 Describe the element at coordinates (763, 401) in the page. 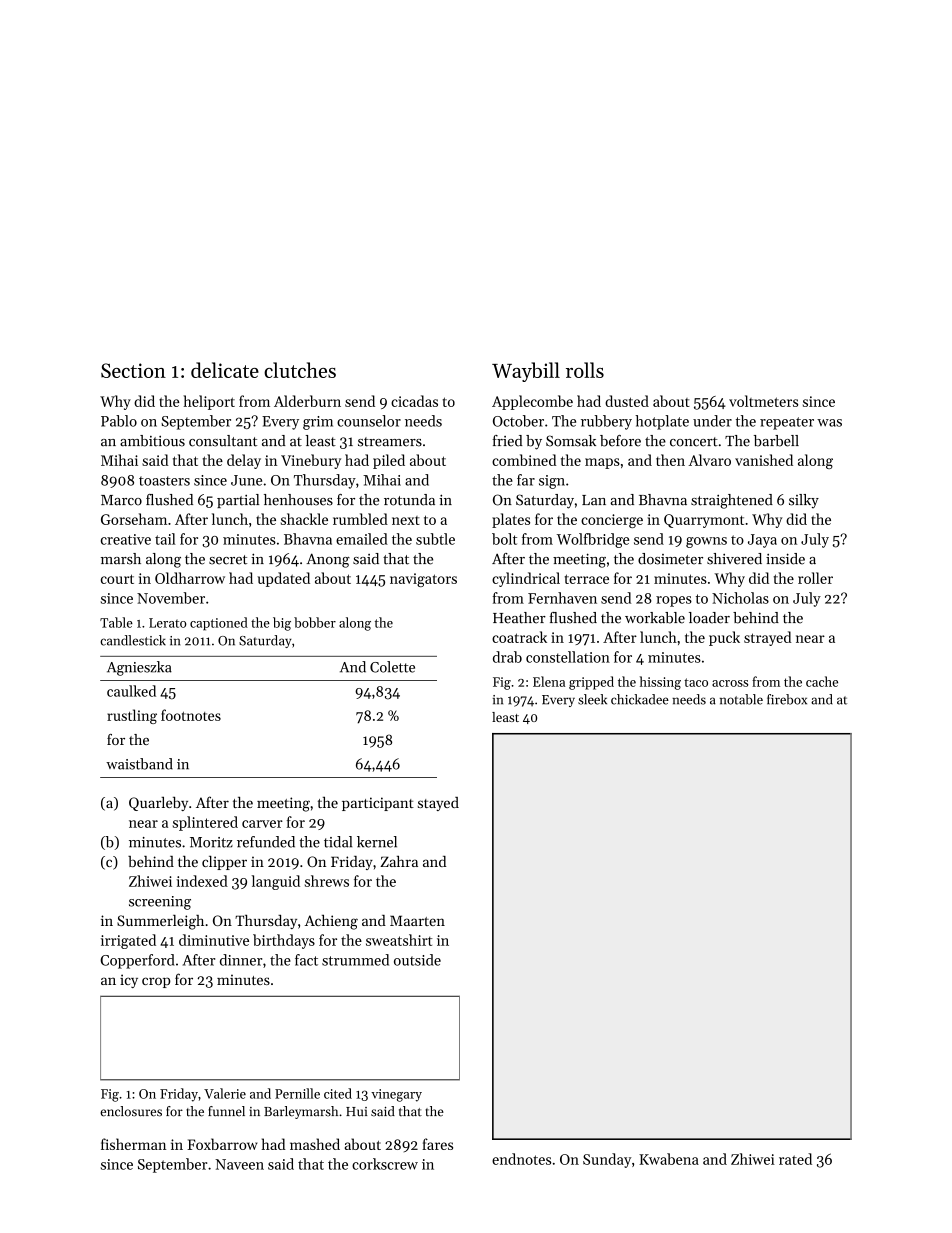

I see `voltmeters` at that location.
